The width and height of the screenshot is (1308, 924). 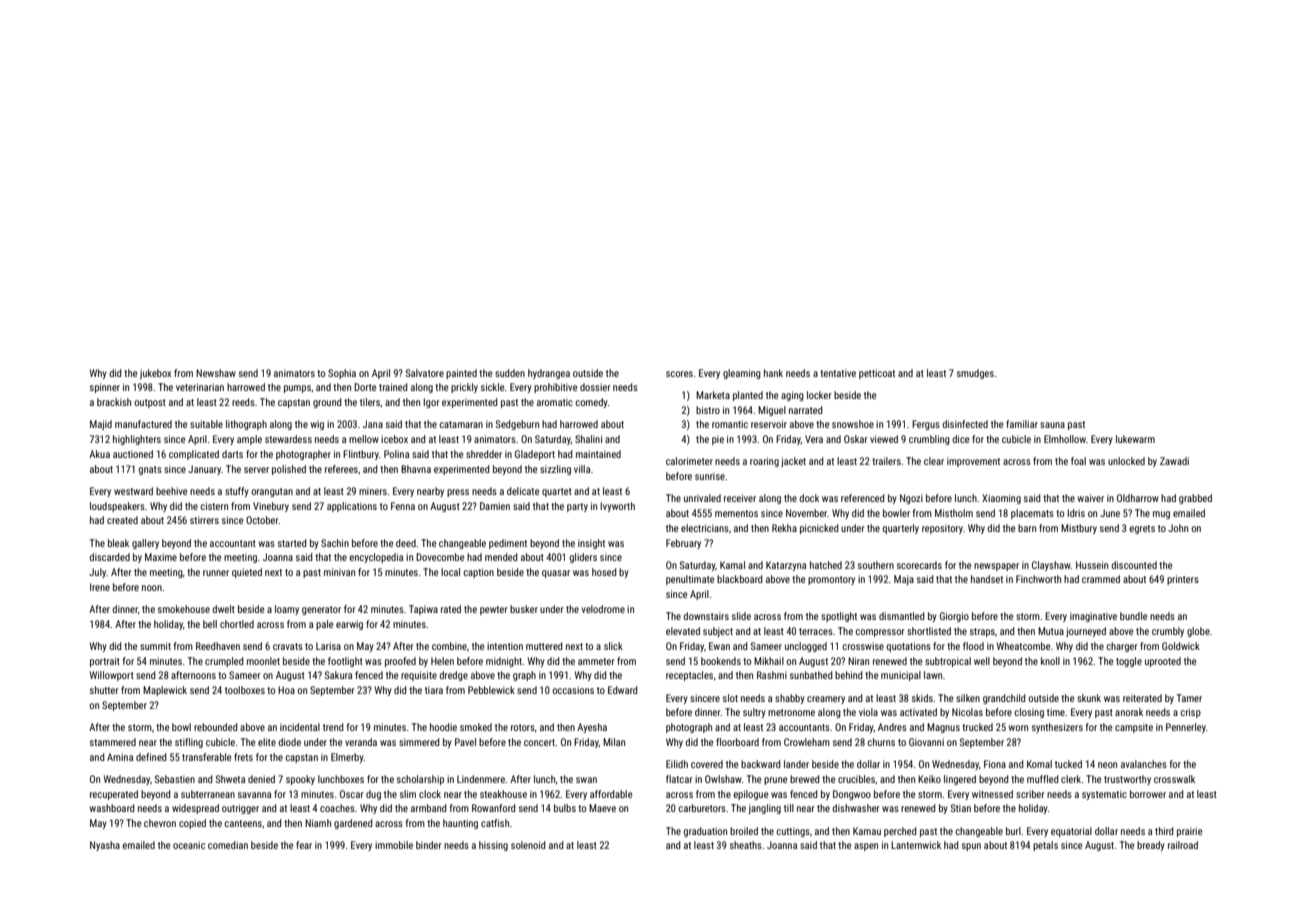 What do you see at coordinates (975, 374) in the screenshot?
I see `smudges` at bounding box center [975, 374].
